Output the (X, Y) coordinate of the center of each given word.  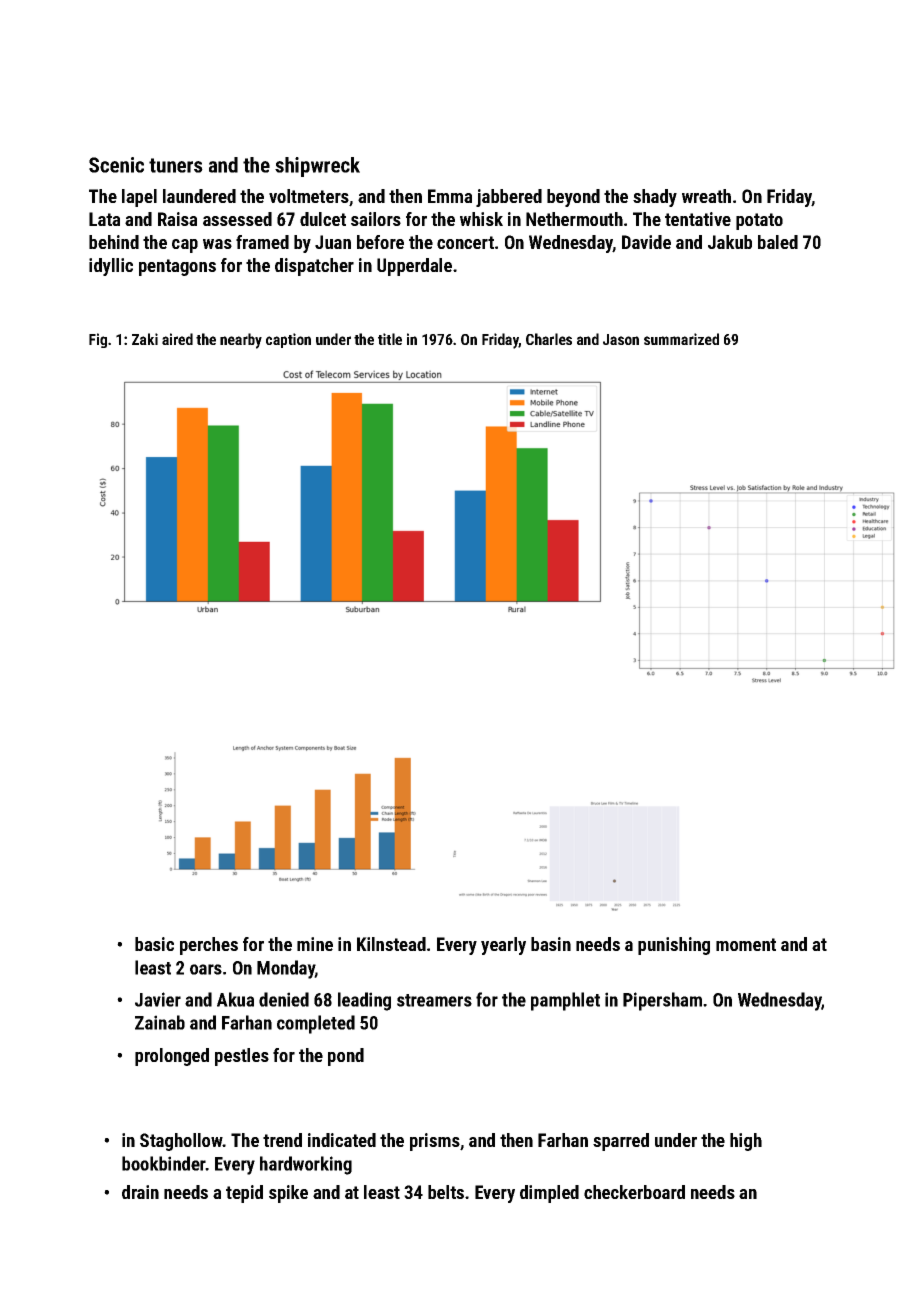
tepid (244, 1194)
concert (465, 242)
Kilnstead (391, 944)
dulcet (323, 219)
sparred (621, 1142)
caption (288, 340)
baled (778, 242)
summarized (681, 339)
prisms (435, 1142)
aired (177, 339)
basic (154, 944)
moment (746, 944)
